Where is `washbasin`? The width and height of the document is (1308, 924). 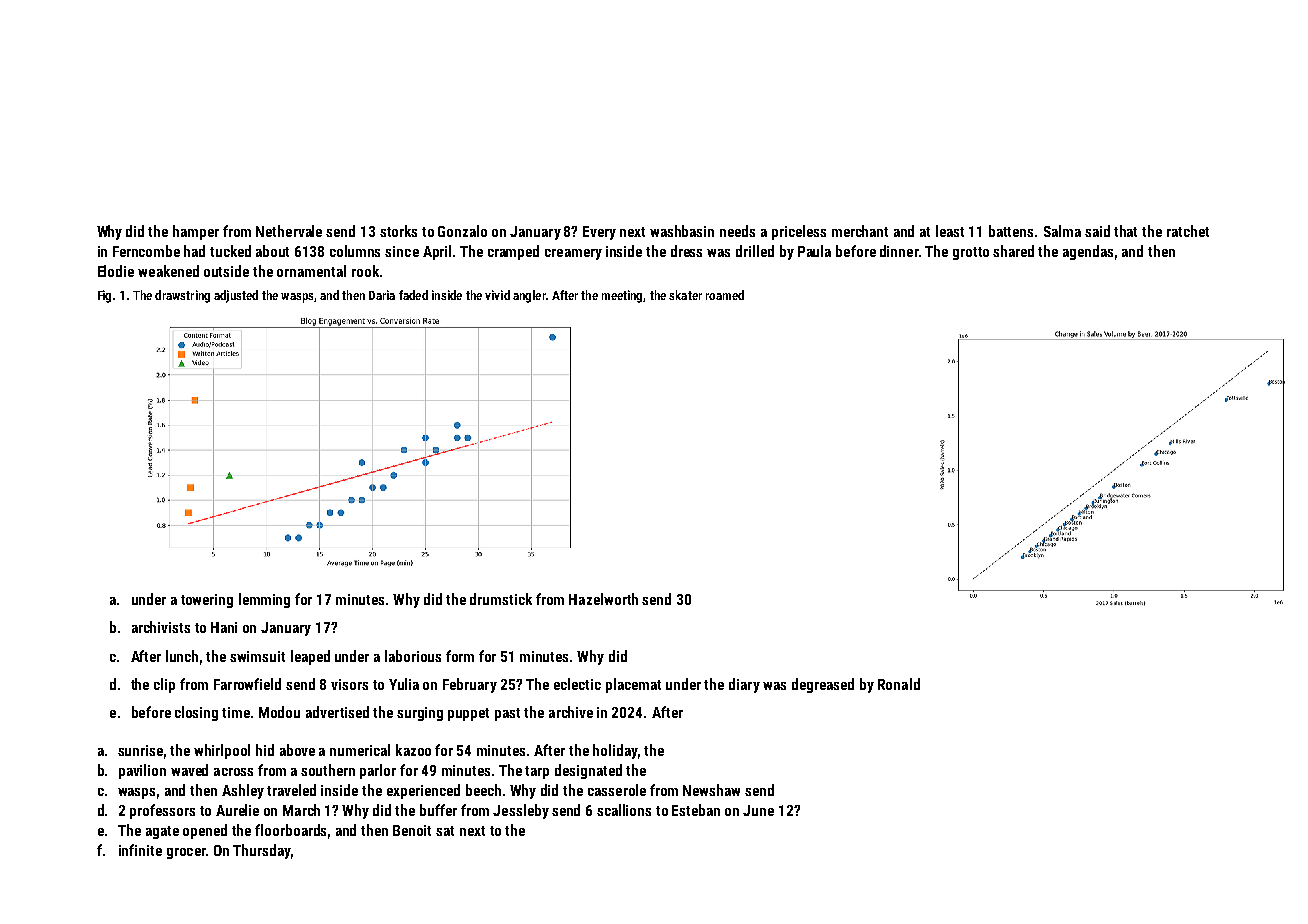 washbasin is located at coordinates (682, 231).
